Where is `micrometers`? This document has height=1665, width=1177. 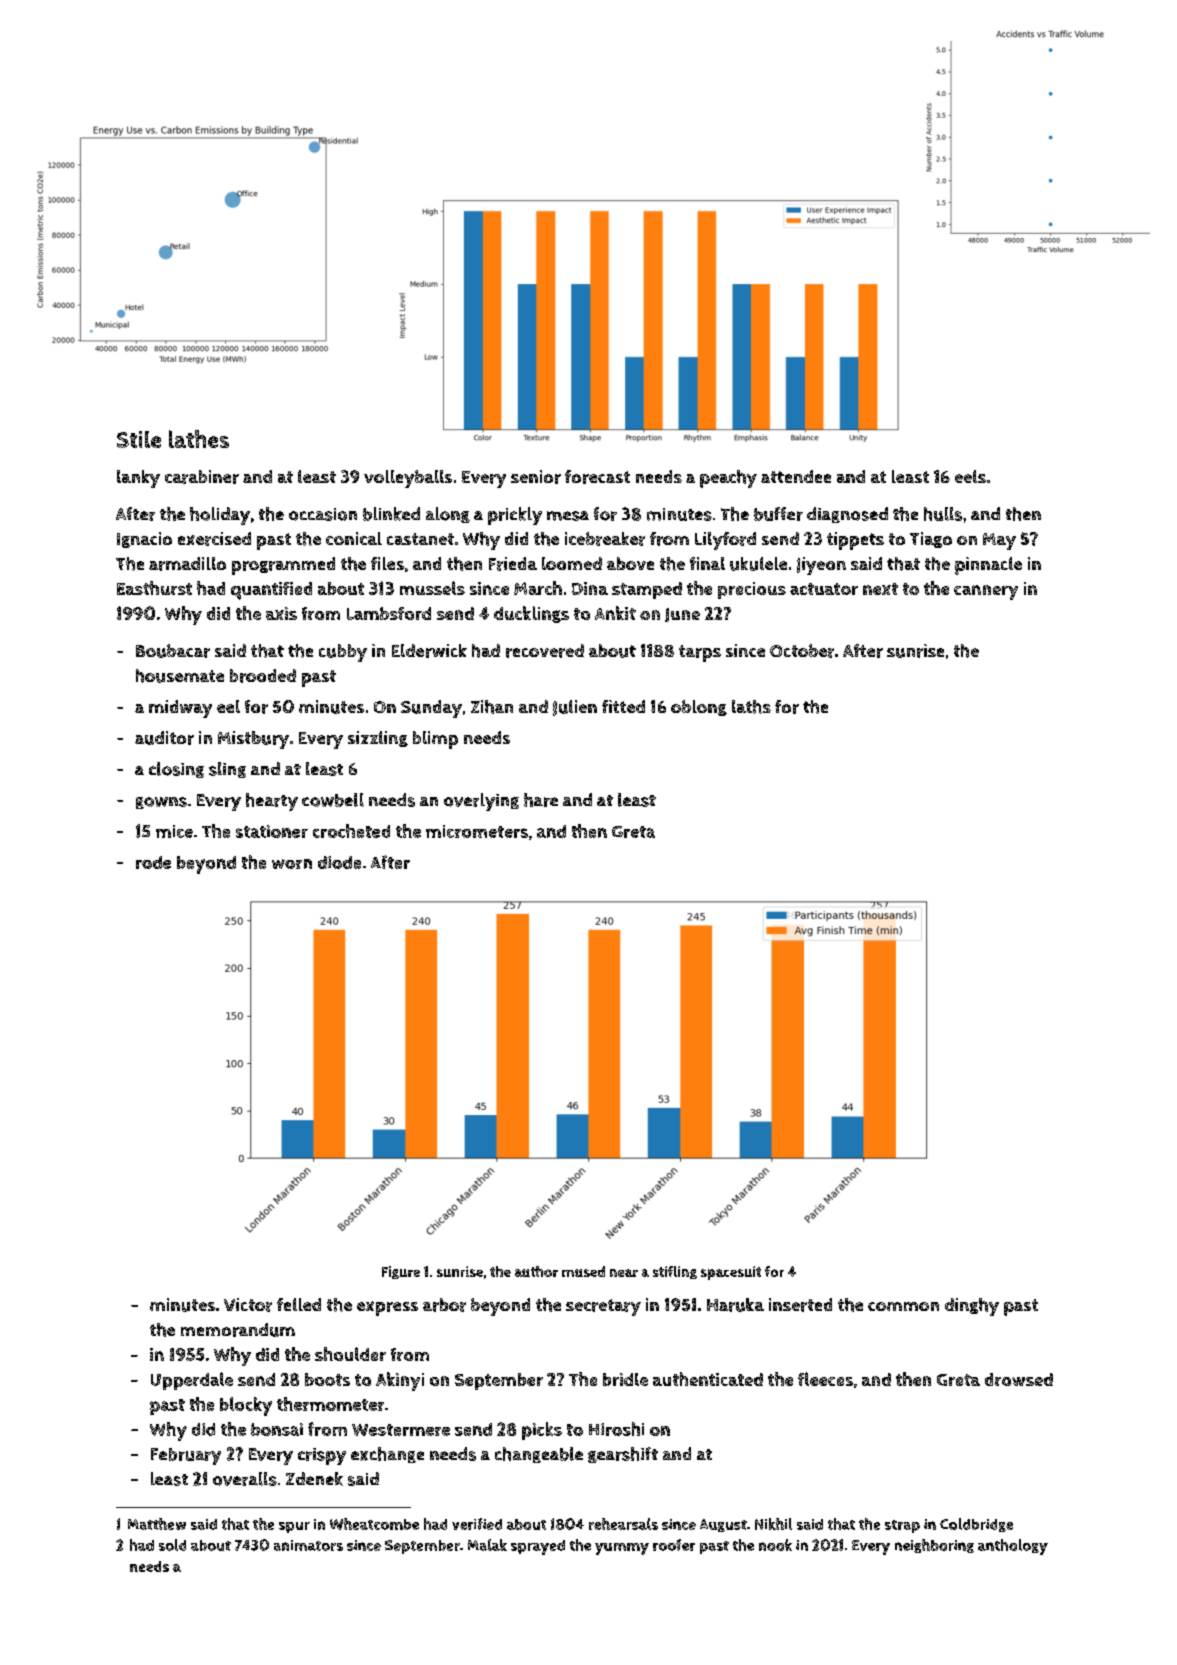 micrometers is located at coordinates (477, 831).
